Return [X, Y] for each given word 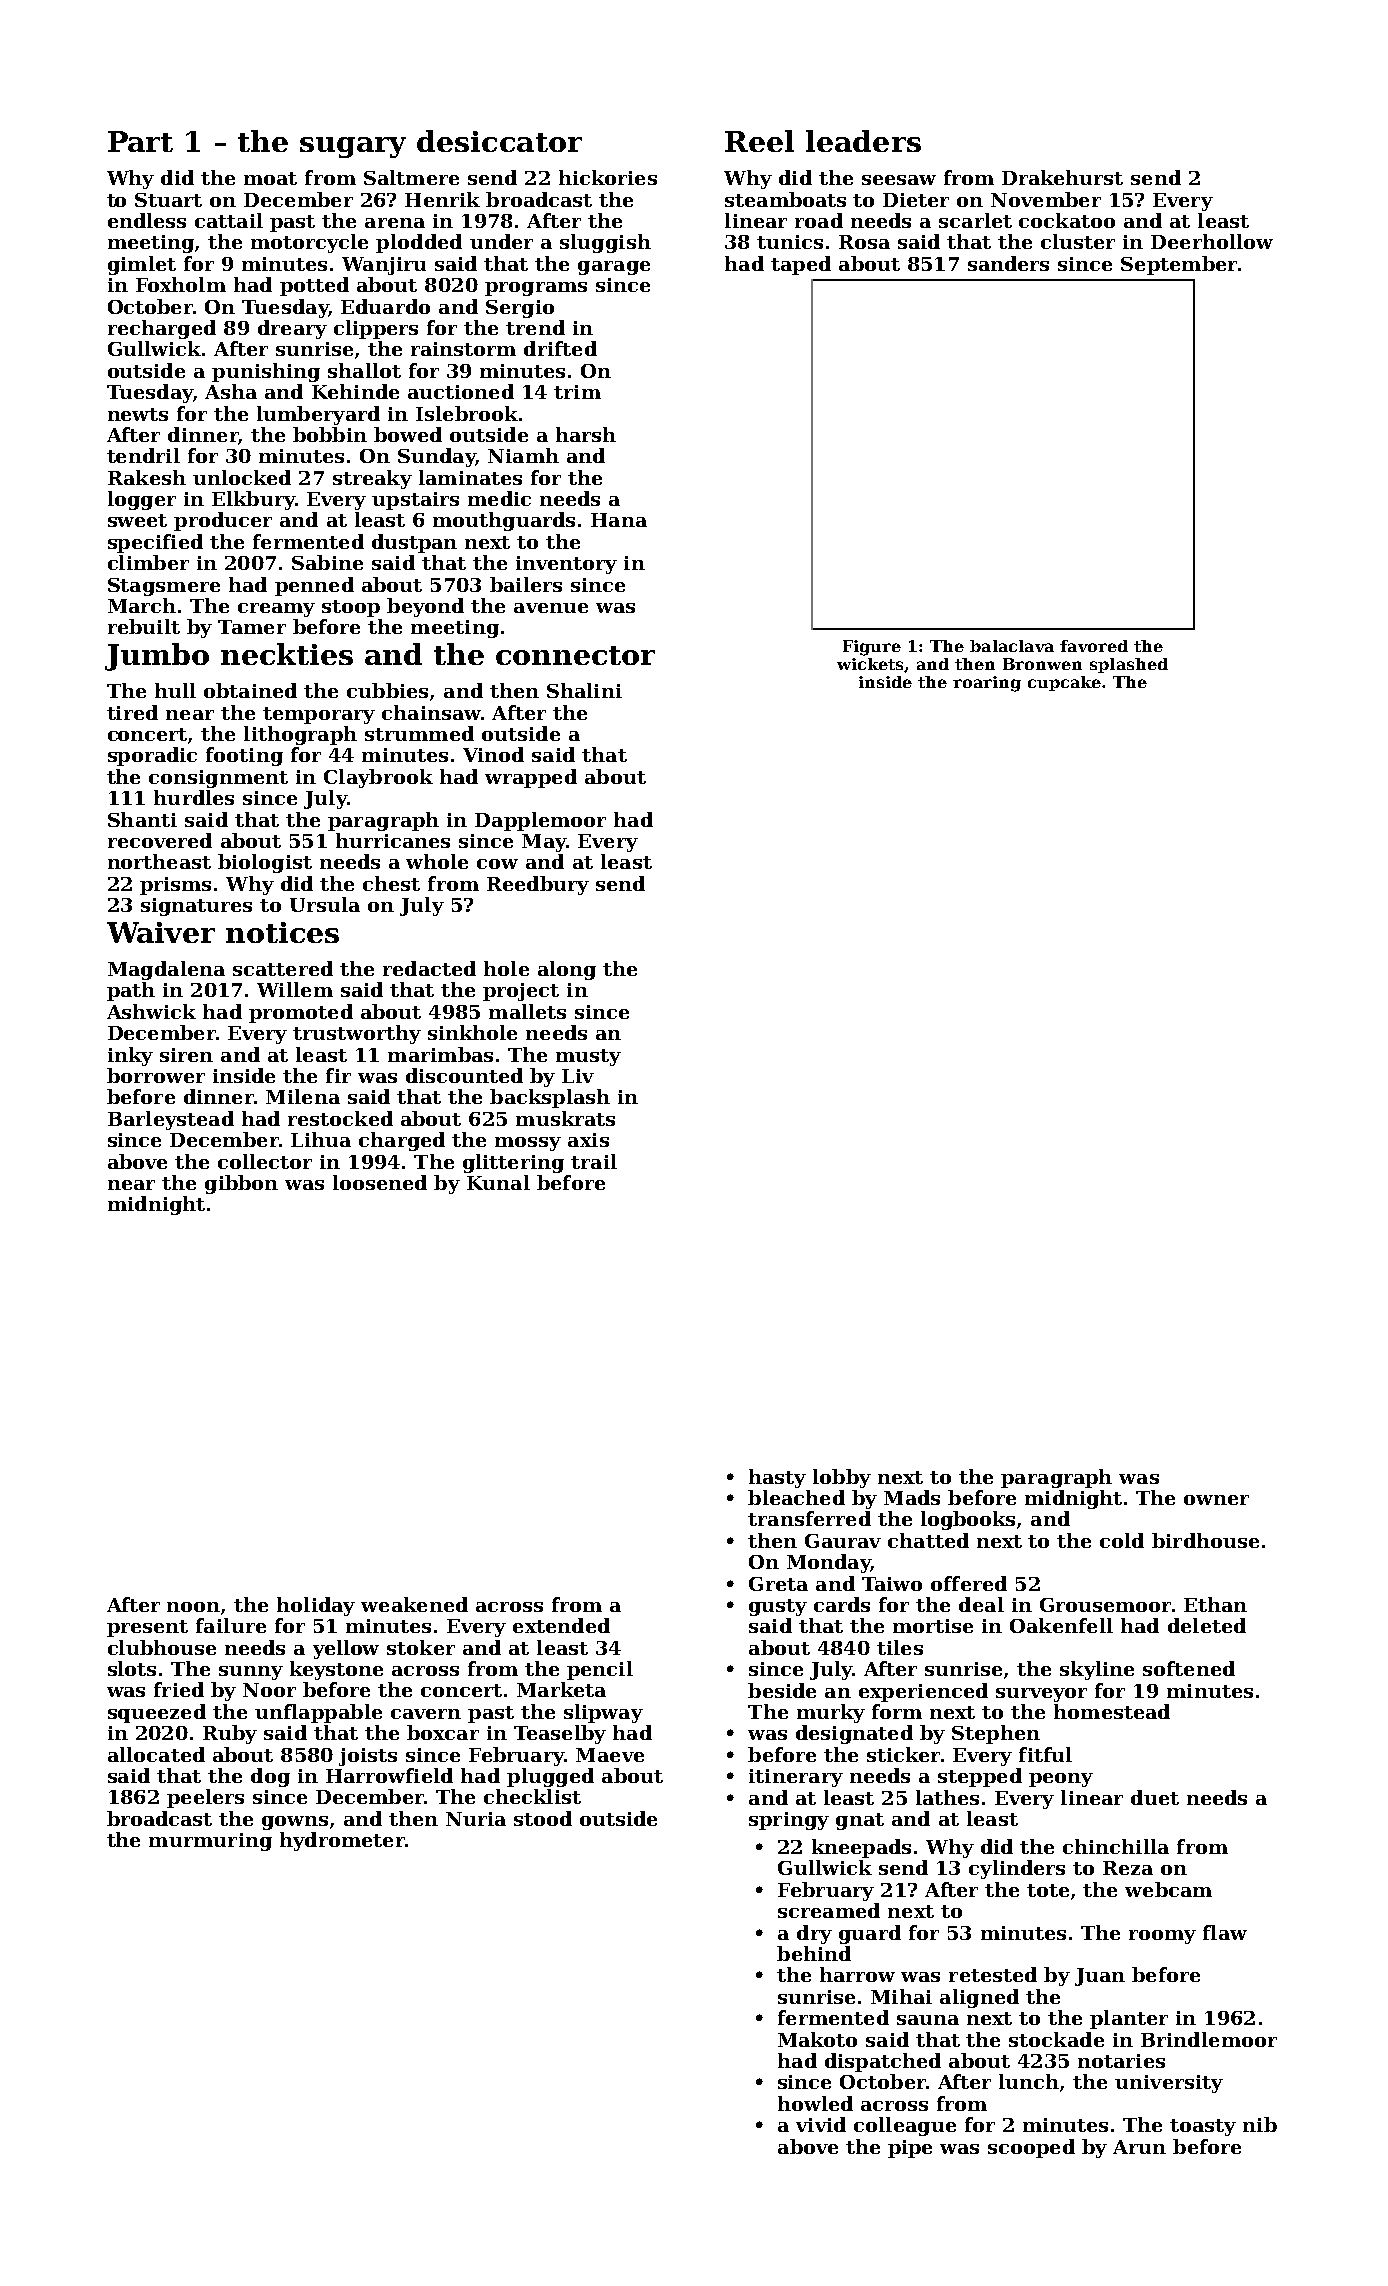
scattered [283, 968]
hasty [777, 1478]
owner [1216, 1500]
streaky [372, 479]
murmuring [210, 1842]
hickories [608, 177]
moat [270, 178]
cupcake [1064, 683]
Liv [578, 1076]
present [147, 1628]
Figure [872, 648]
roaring [987, 684]
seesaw [899, 180]
